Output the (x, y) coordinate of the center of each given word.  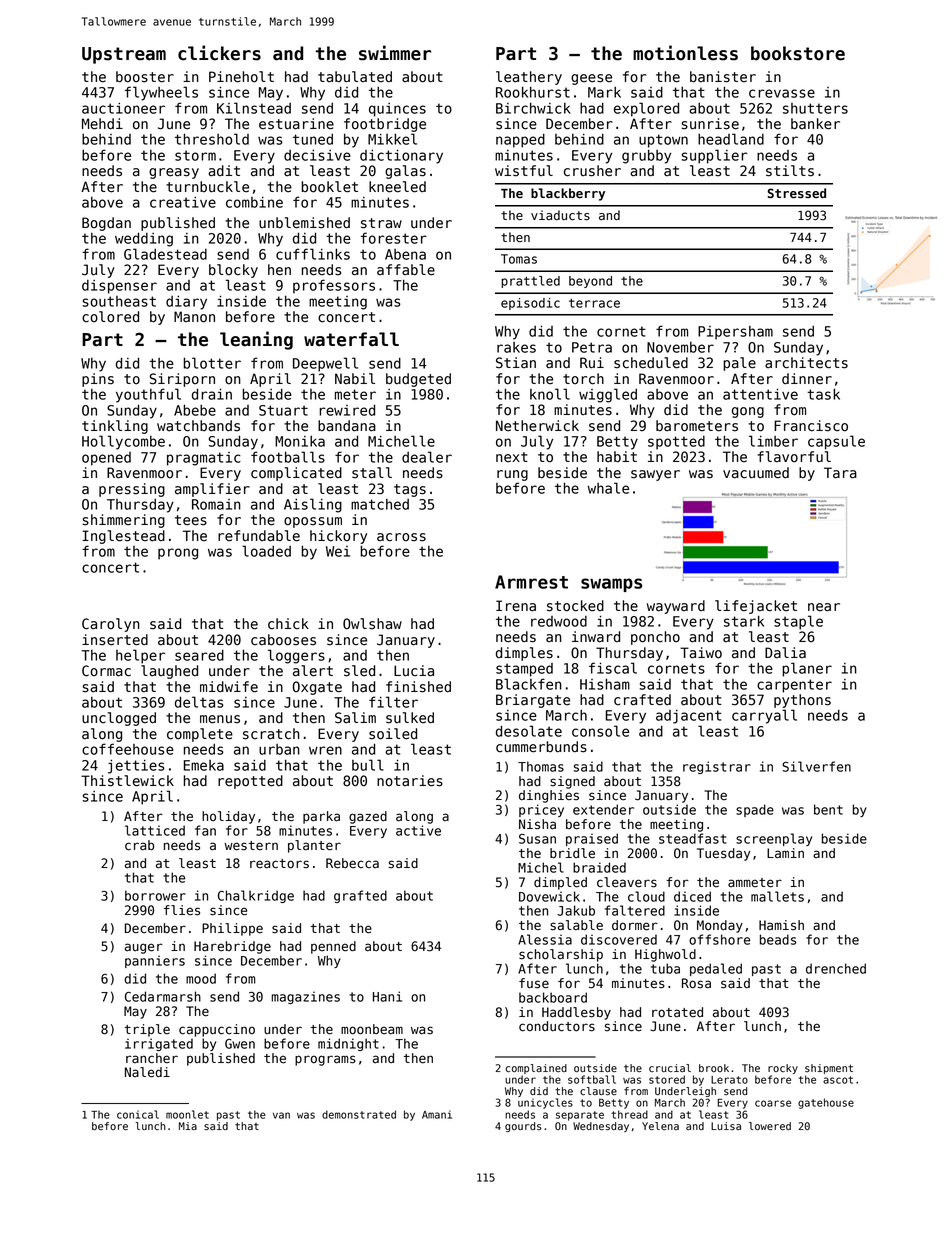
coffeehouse (128, 749)
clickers (219, 53)
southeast (119, 301)
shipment (829, 1069)
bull (368, 765)
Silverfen (816, 766)
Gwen (240, 1044)
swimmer (395, 53)
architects (806, 363)
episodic (530, 304)
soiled (393, 734)
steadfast (692, 838)
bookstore (798, 53)
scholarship (561, 955)
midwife (229, 687)
